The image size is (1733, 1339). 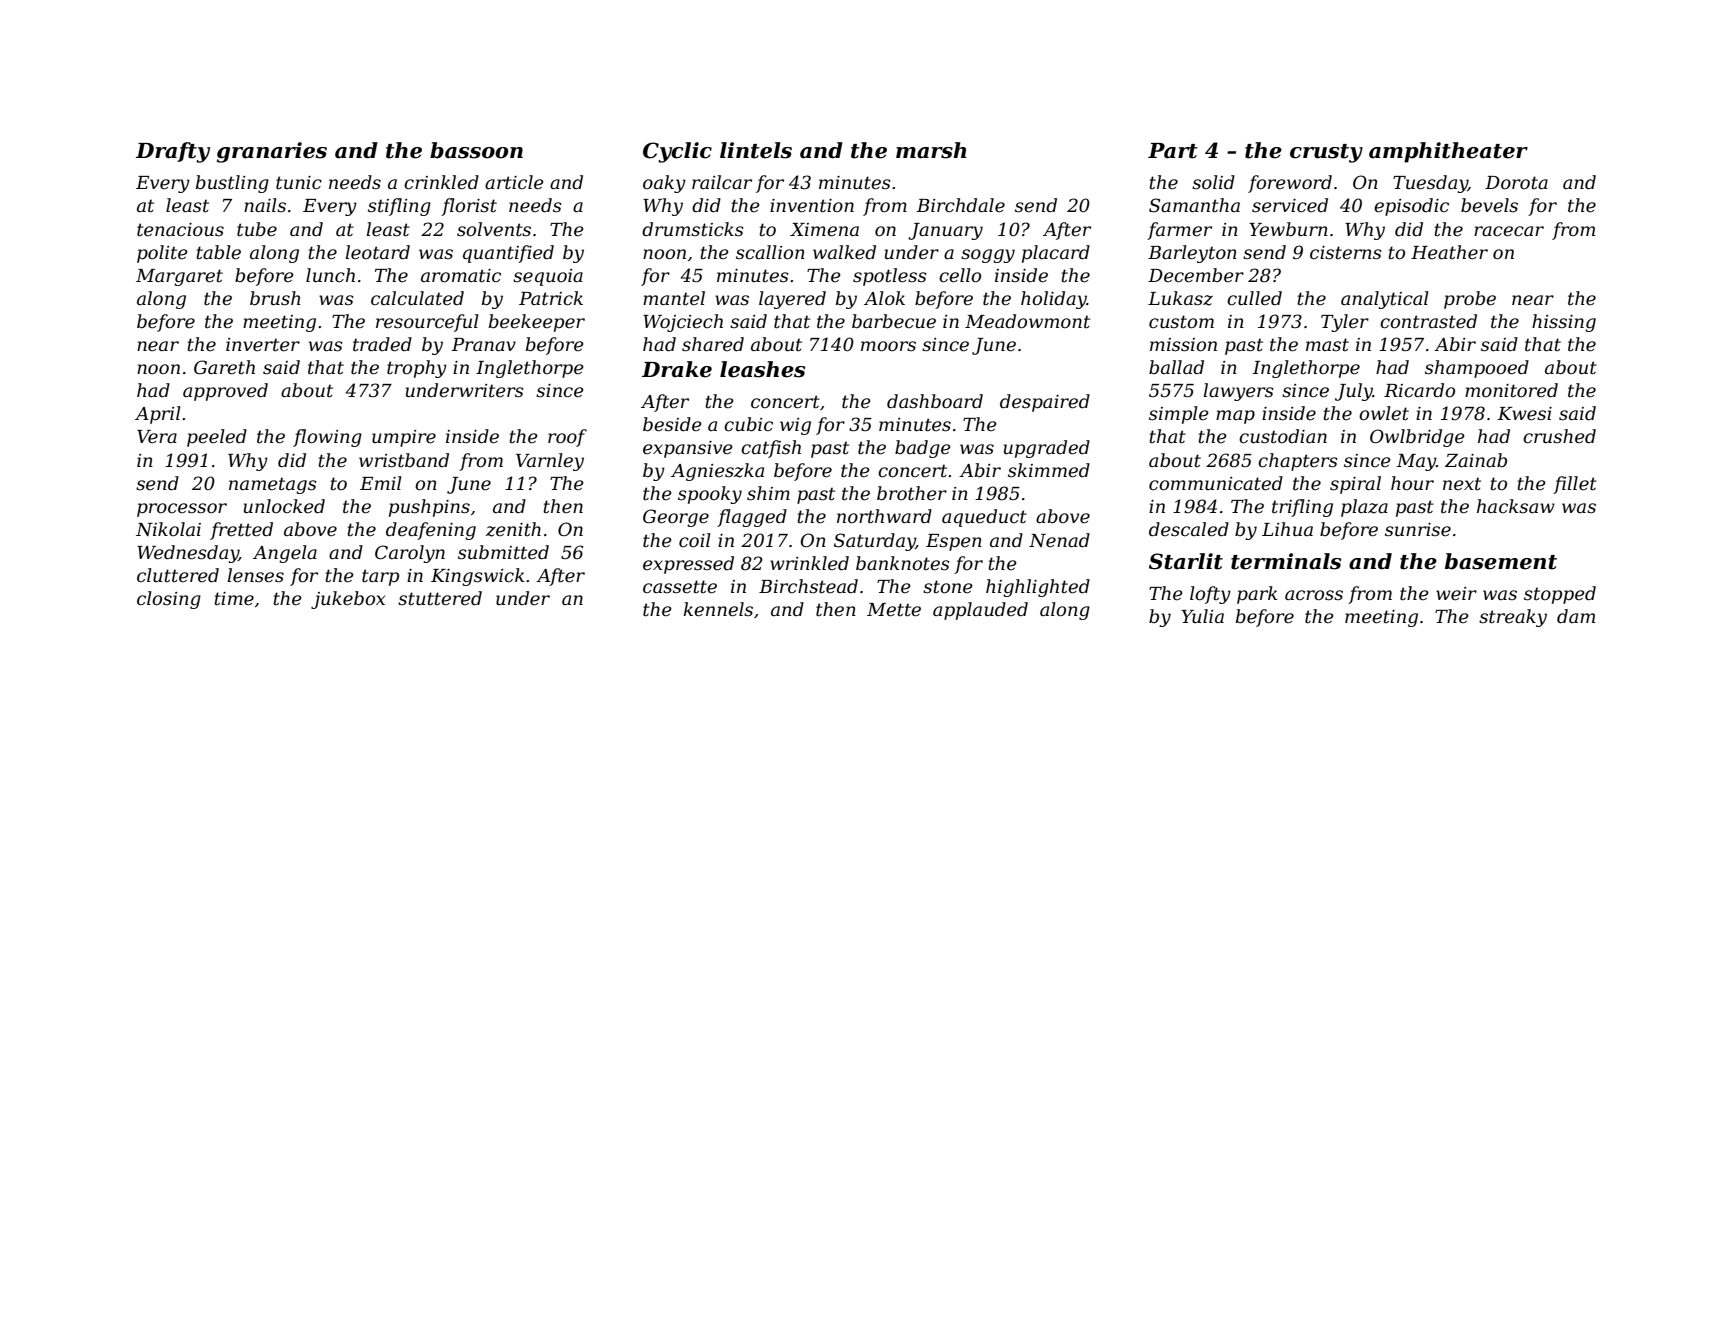 What do you see at coordinates (158, 415) in the screenshot?
I see `April` at bounding box center [158, 415].
